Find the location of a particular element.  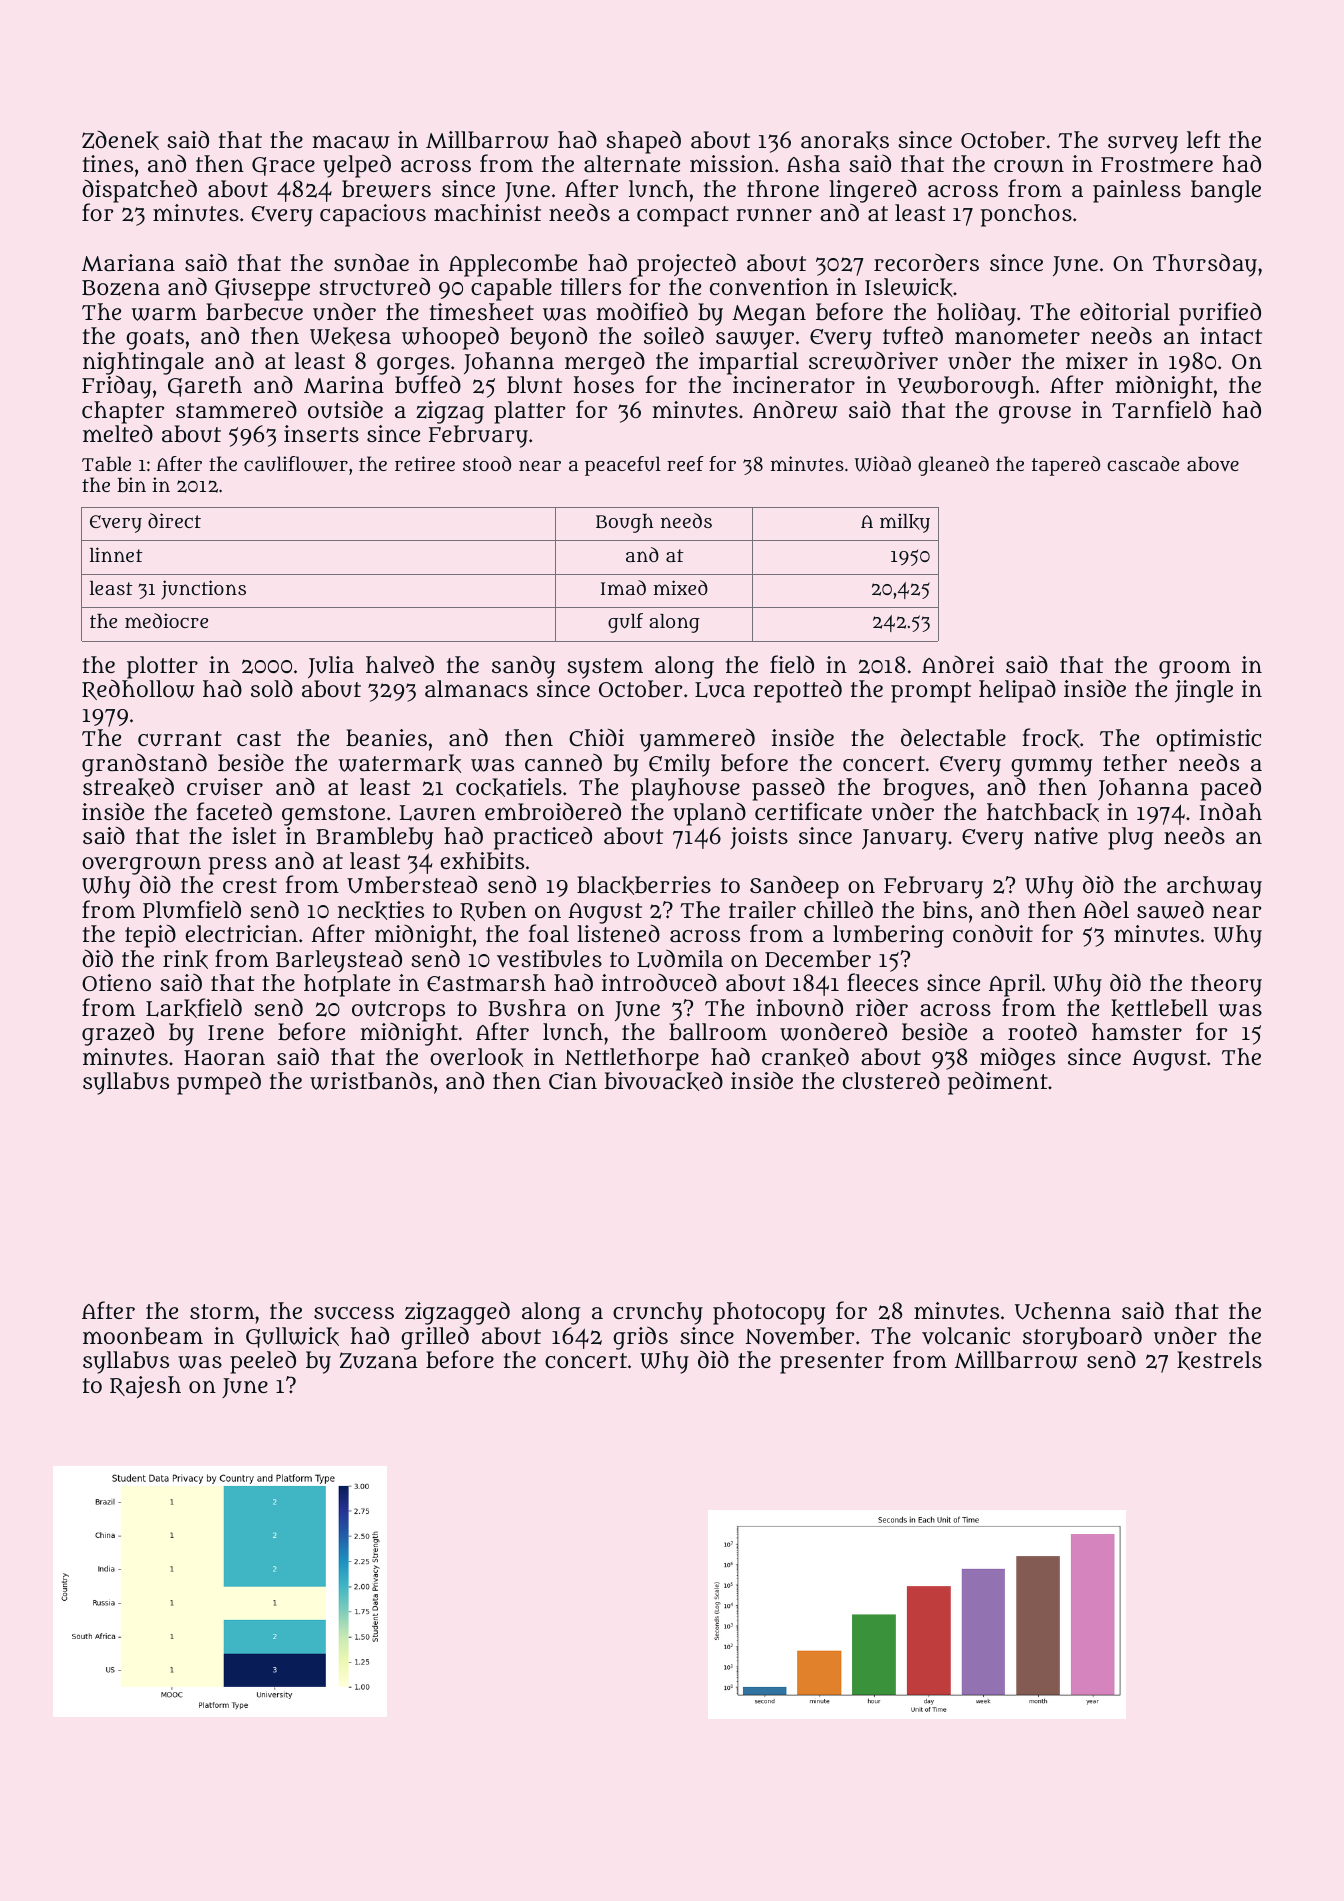

pumped is located at coordinates (219, 1083).
